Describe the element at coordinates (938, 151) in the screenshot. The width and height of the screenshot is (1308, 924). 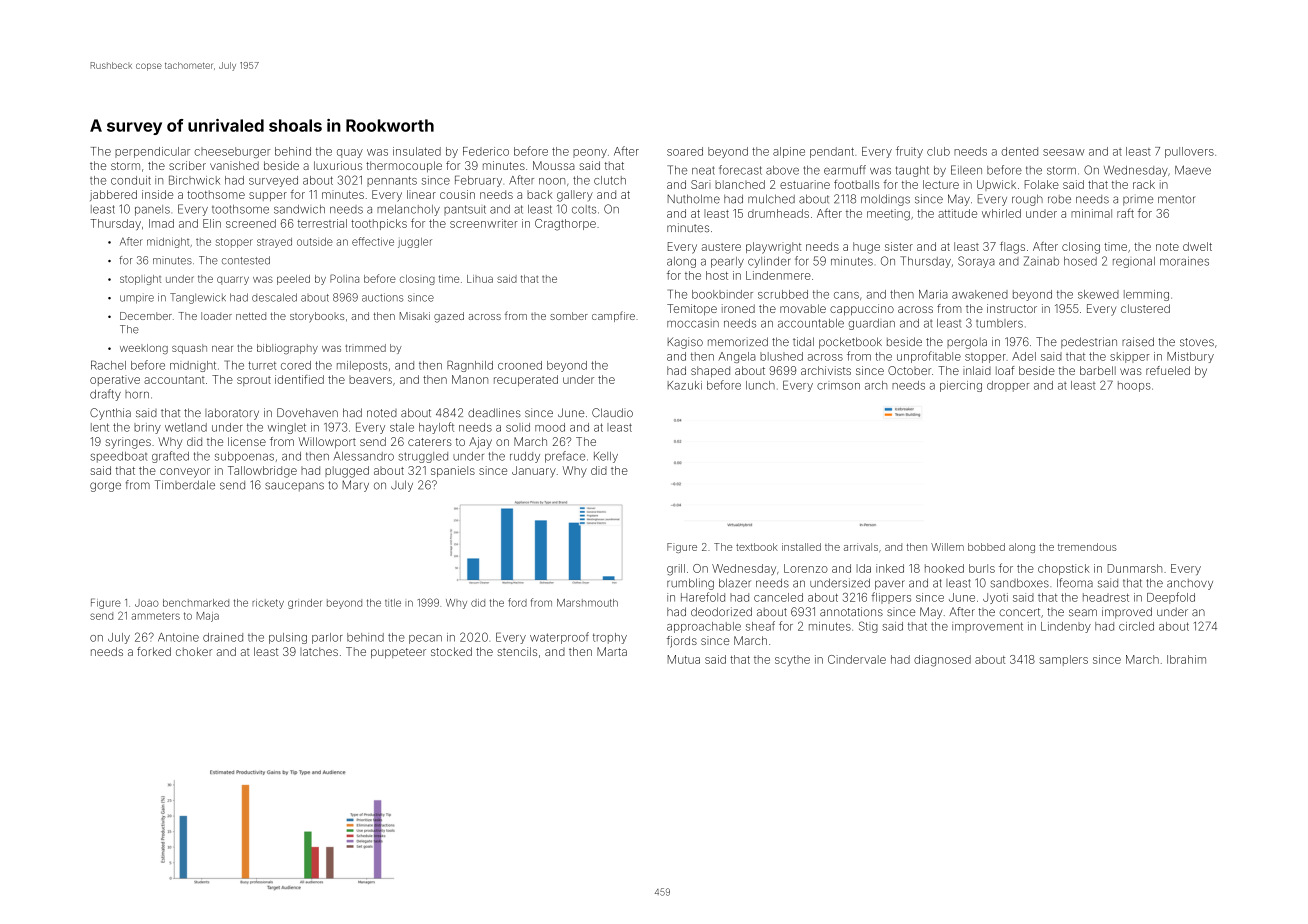
I see `club` at that location.
